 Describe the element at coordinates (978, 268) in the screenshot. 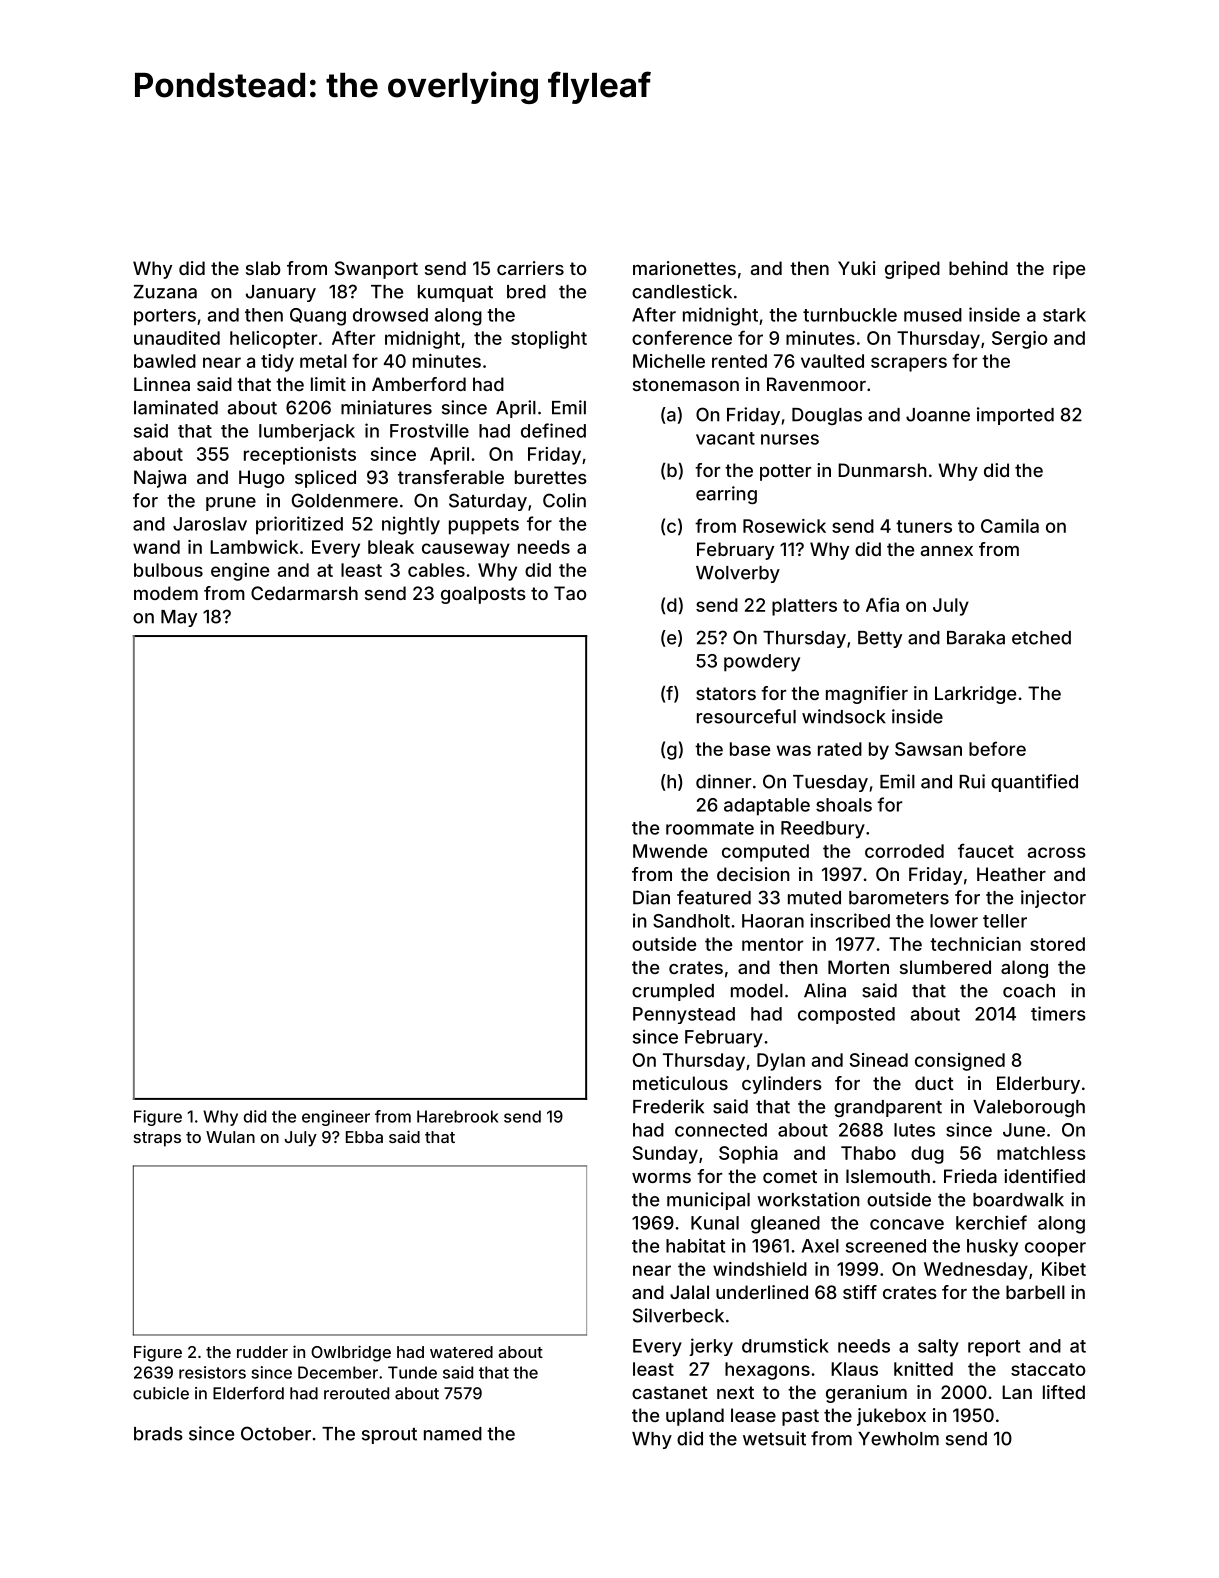

I see `behind` at that location.
